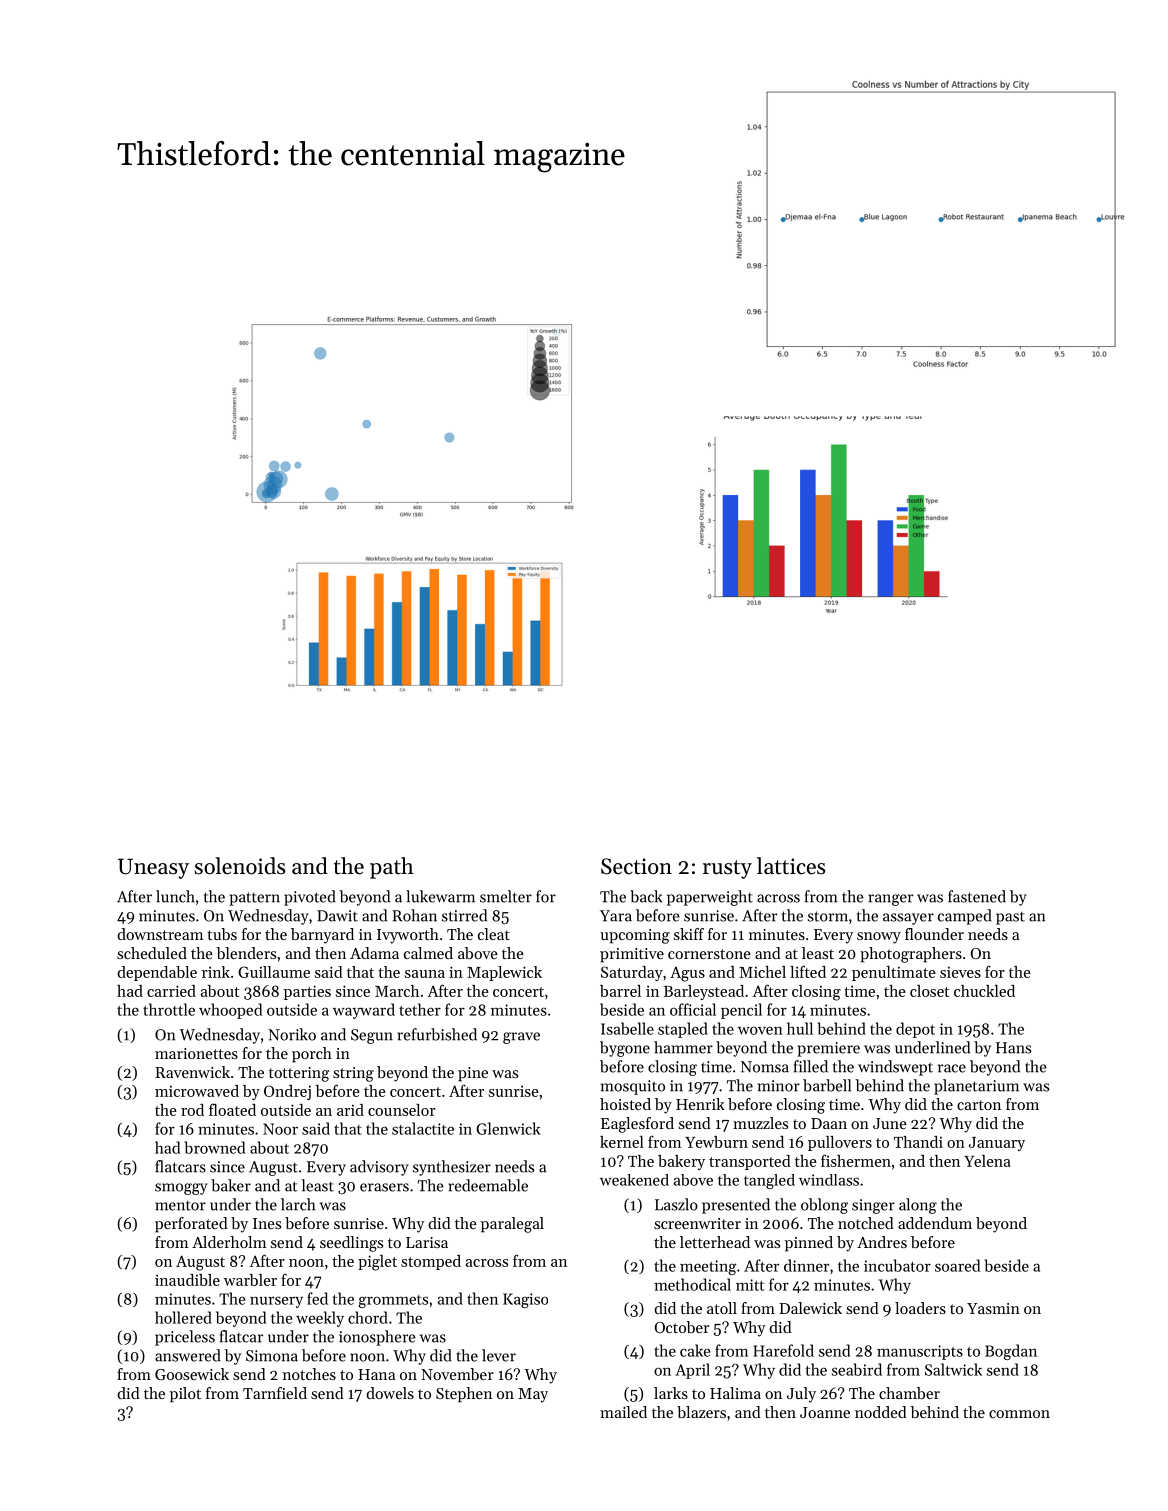 This page has width=1168, height=1511. What do you see at coordinates (791, 866) in the page?
I see `lattices` at bounding box center [791, 866].
